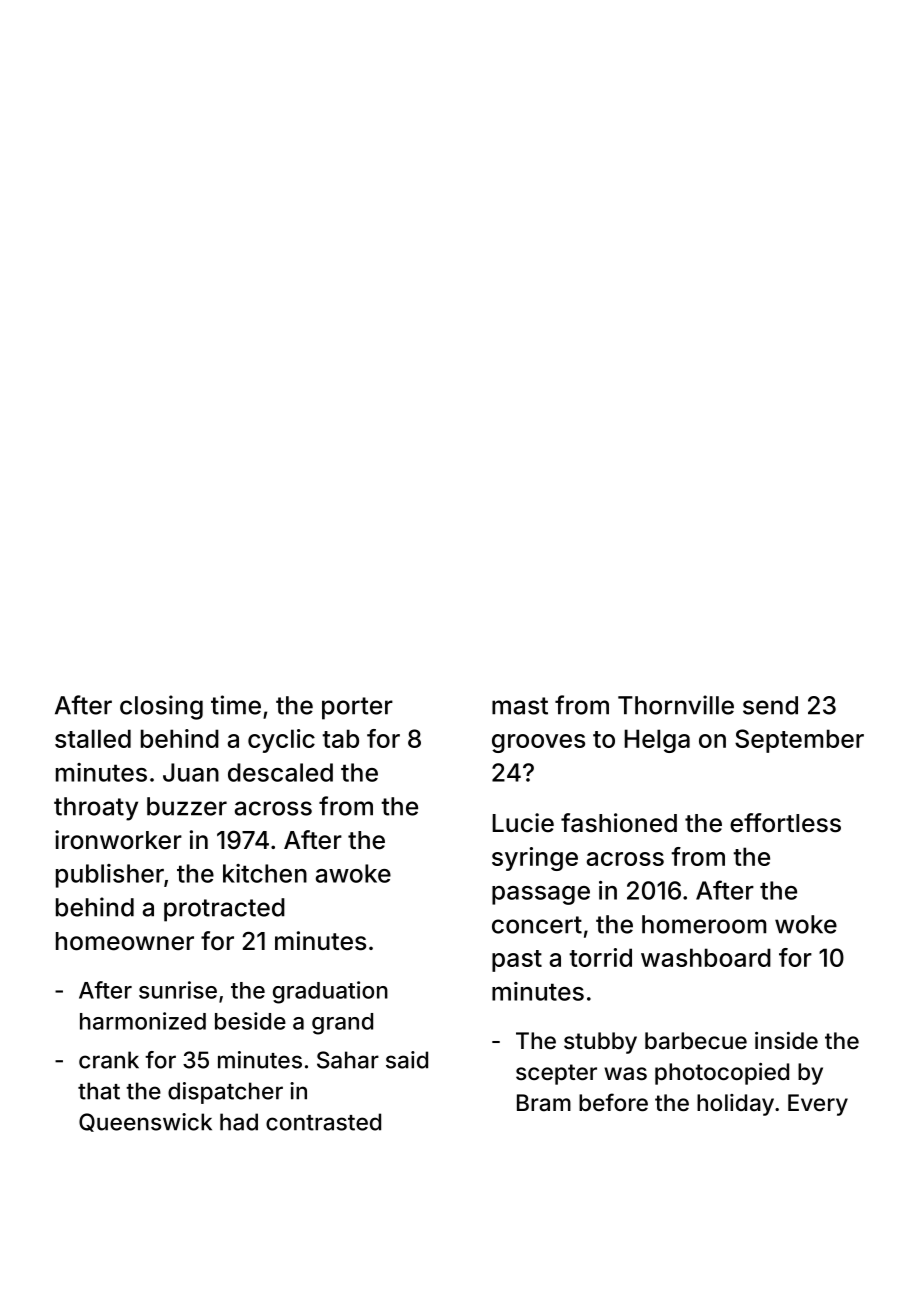  I want to click on stubby, so click(600, 1043).
